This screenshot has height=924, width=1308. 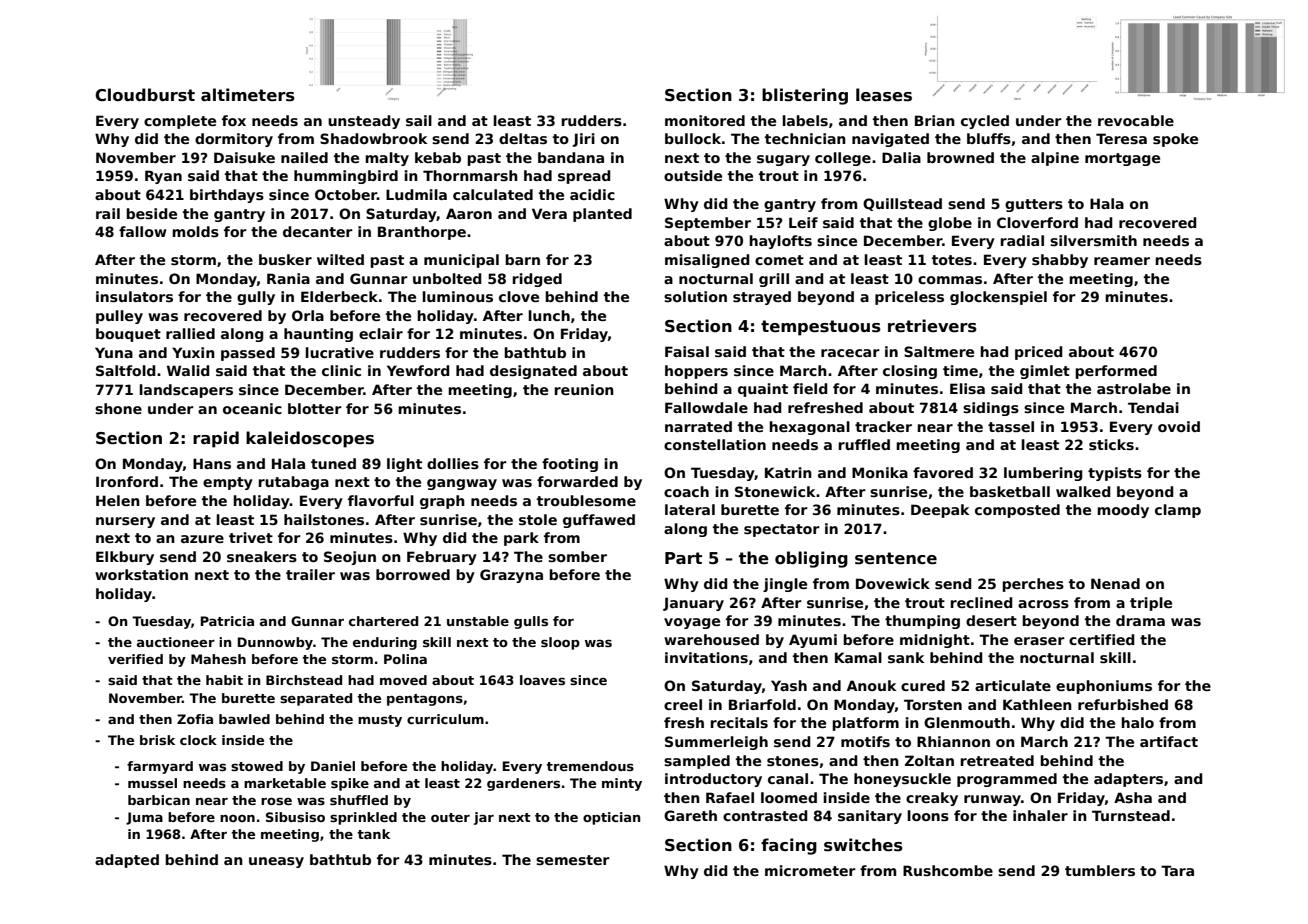 I want to click on semester, so click(x=573, y=860).
